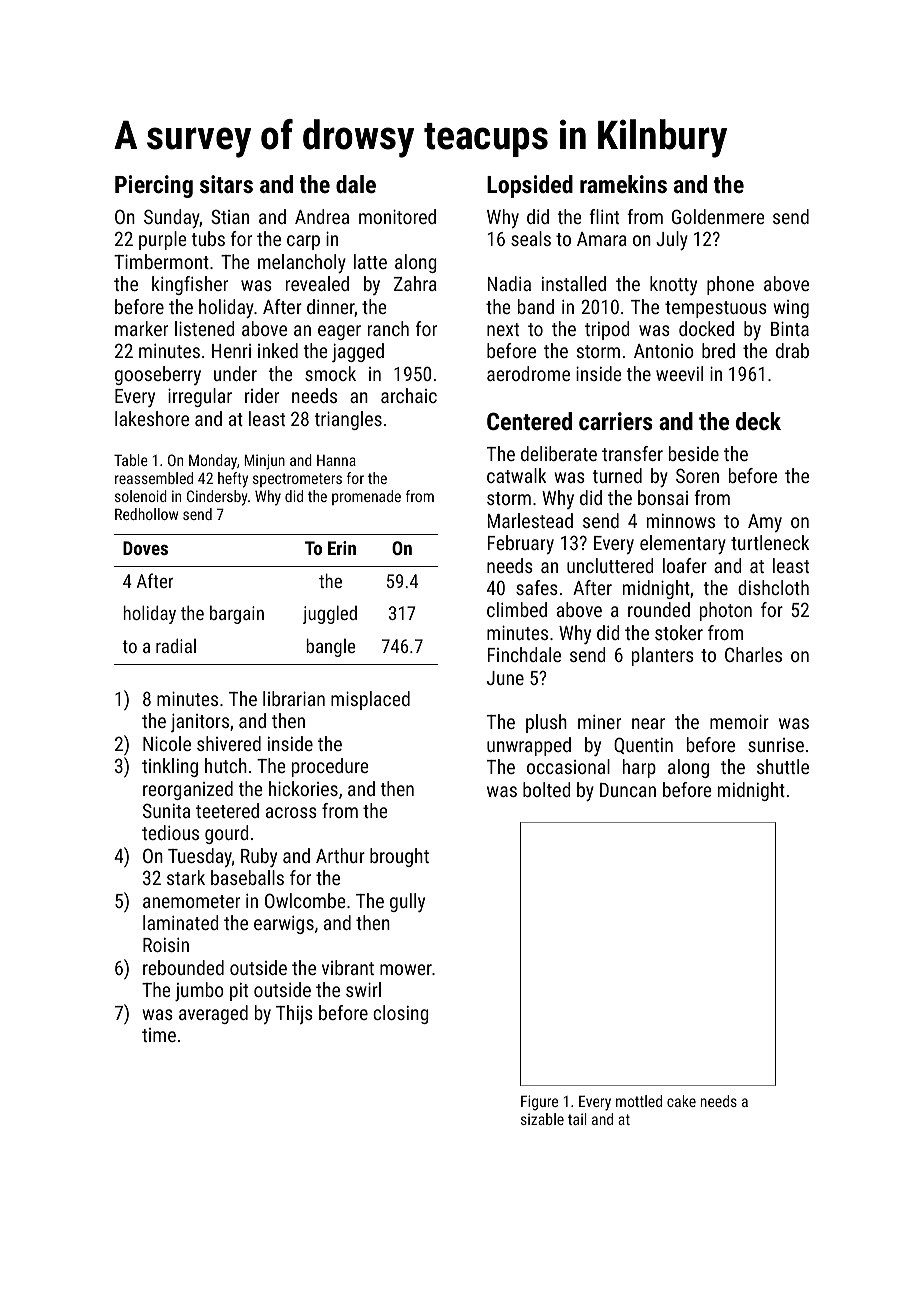  I want to click on time, so click(159, 1035).
